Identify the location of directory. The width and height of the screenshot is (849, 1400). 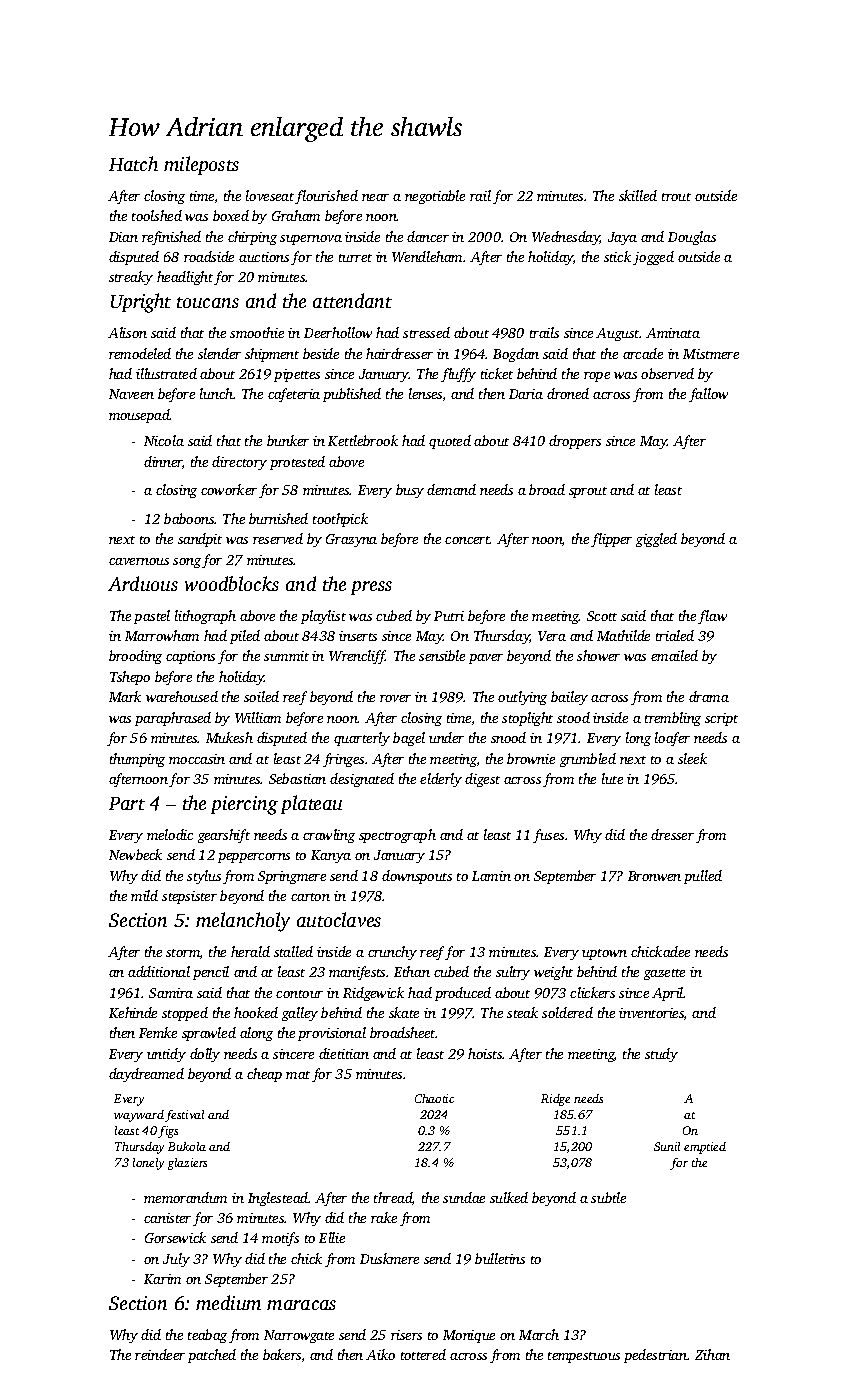
(239, 463).
